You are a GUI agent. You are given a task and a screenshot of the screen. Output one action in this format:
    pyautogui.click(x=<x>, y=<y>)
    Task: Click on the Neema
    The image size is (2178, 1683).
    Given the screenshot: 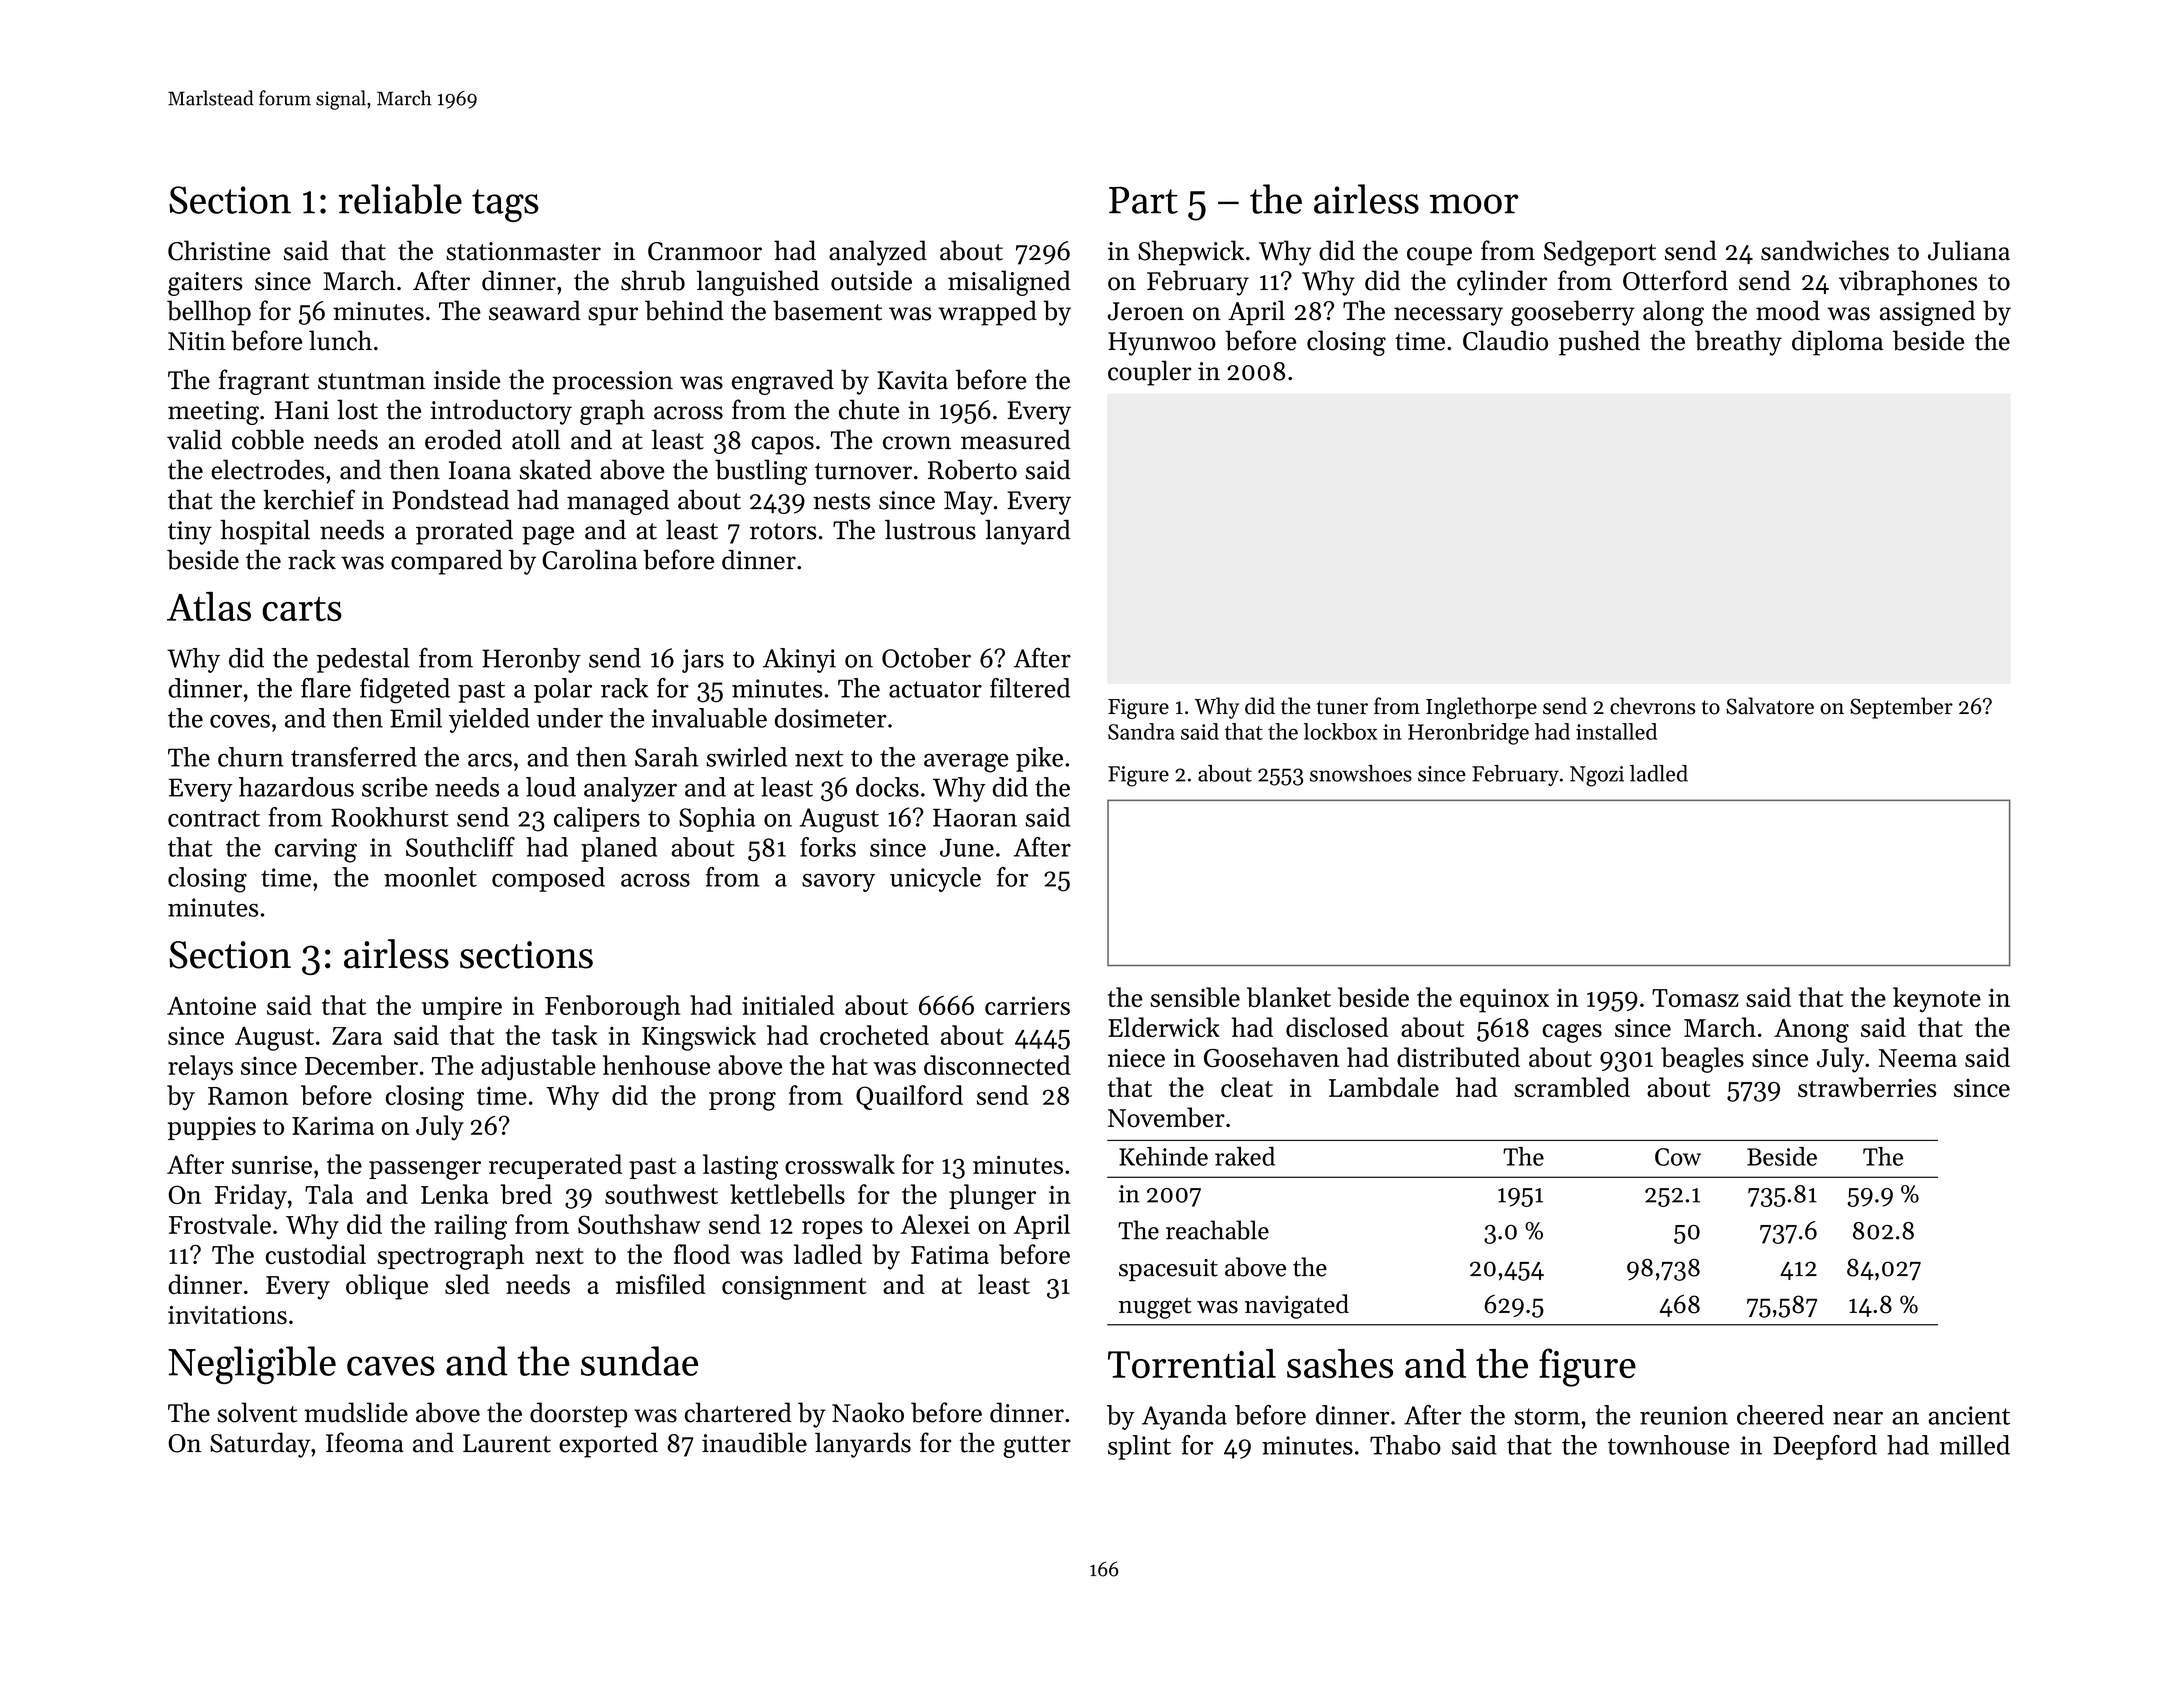 What is the action you would take?
    pyautogui.click(x=1918, y=1058)
